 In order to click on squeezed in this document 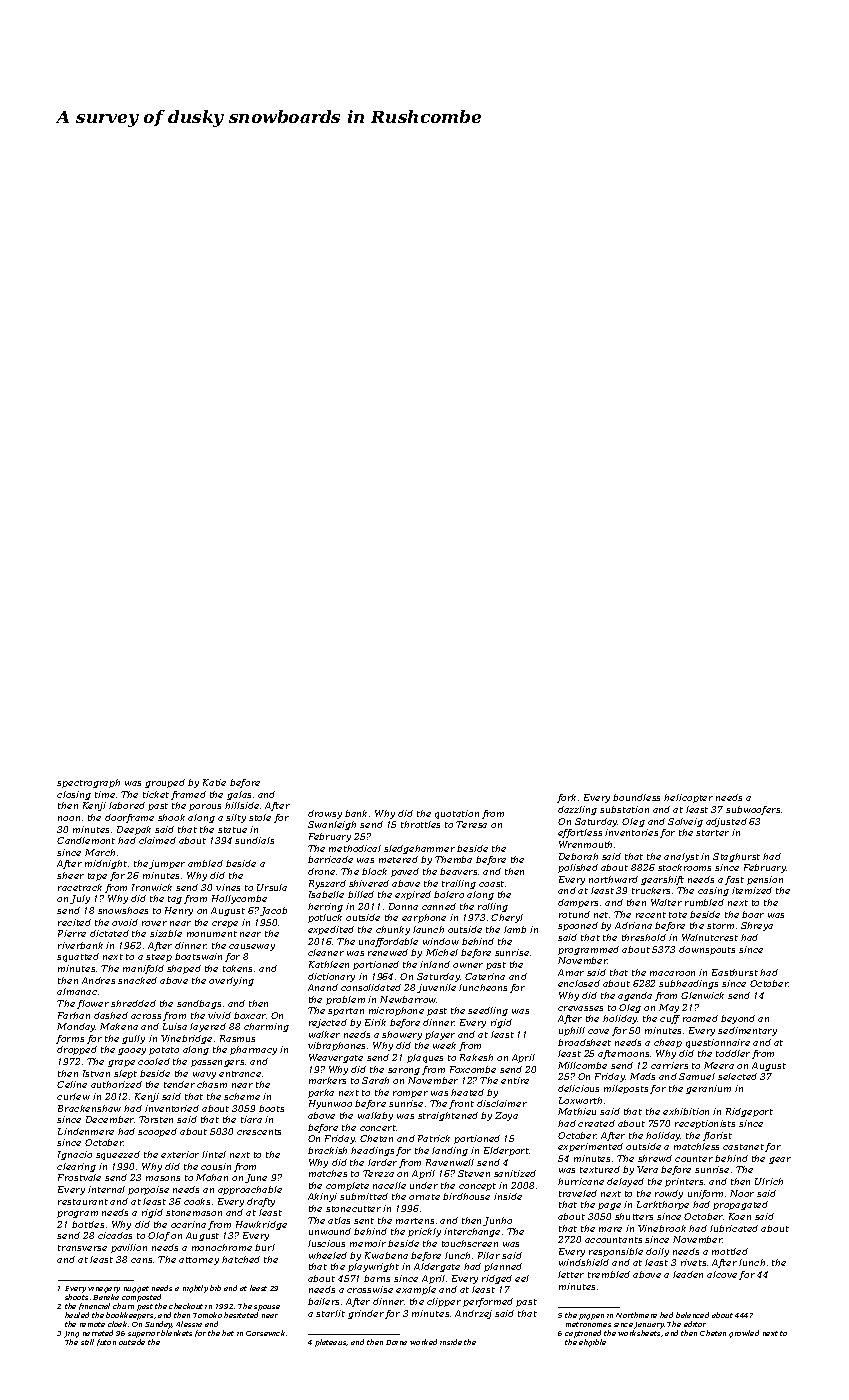, I will do `click(118, 1155)`.
